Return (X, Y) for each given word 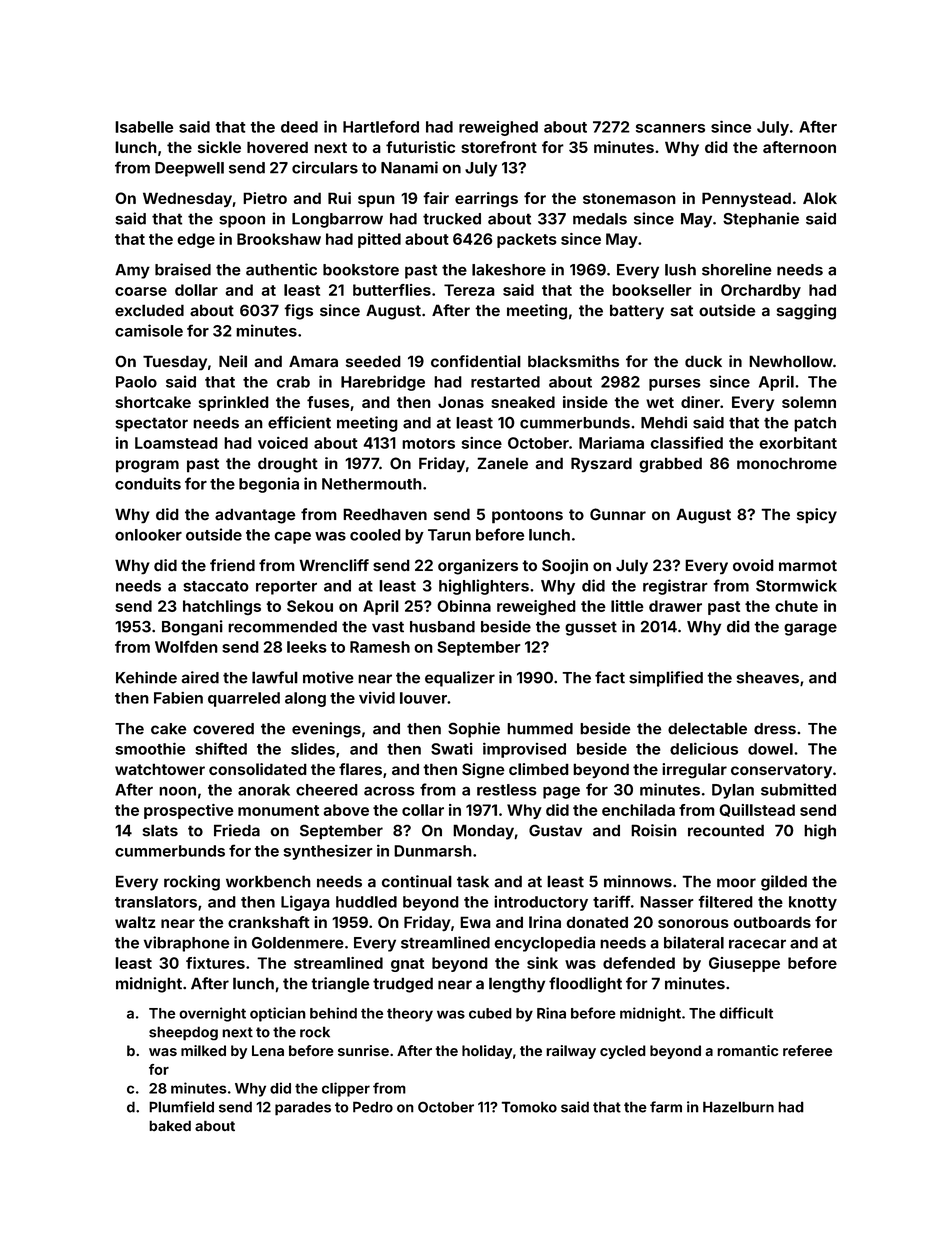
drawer (675, 606)
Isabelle (144, 127)
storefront (499, 147)
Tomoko (529, 1107)
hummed (540, 729)
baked (170, 1125)
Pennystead (746, 199)
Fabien (178, 697)
